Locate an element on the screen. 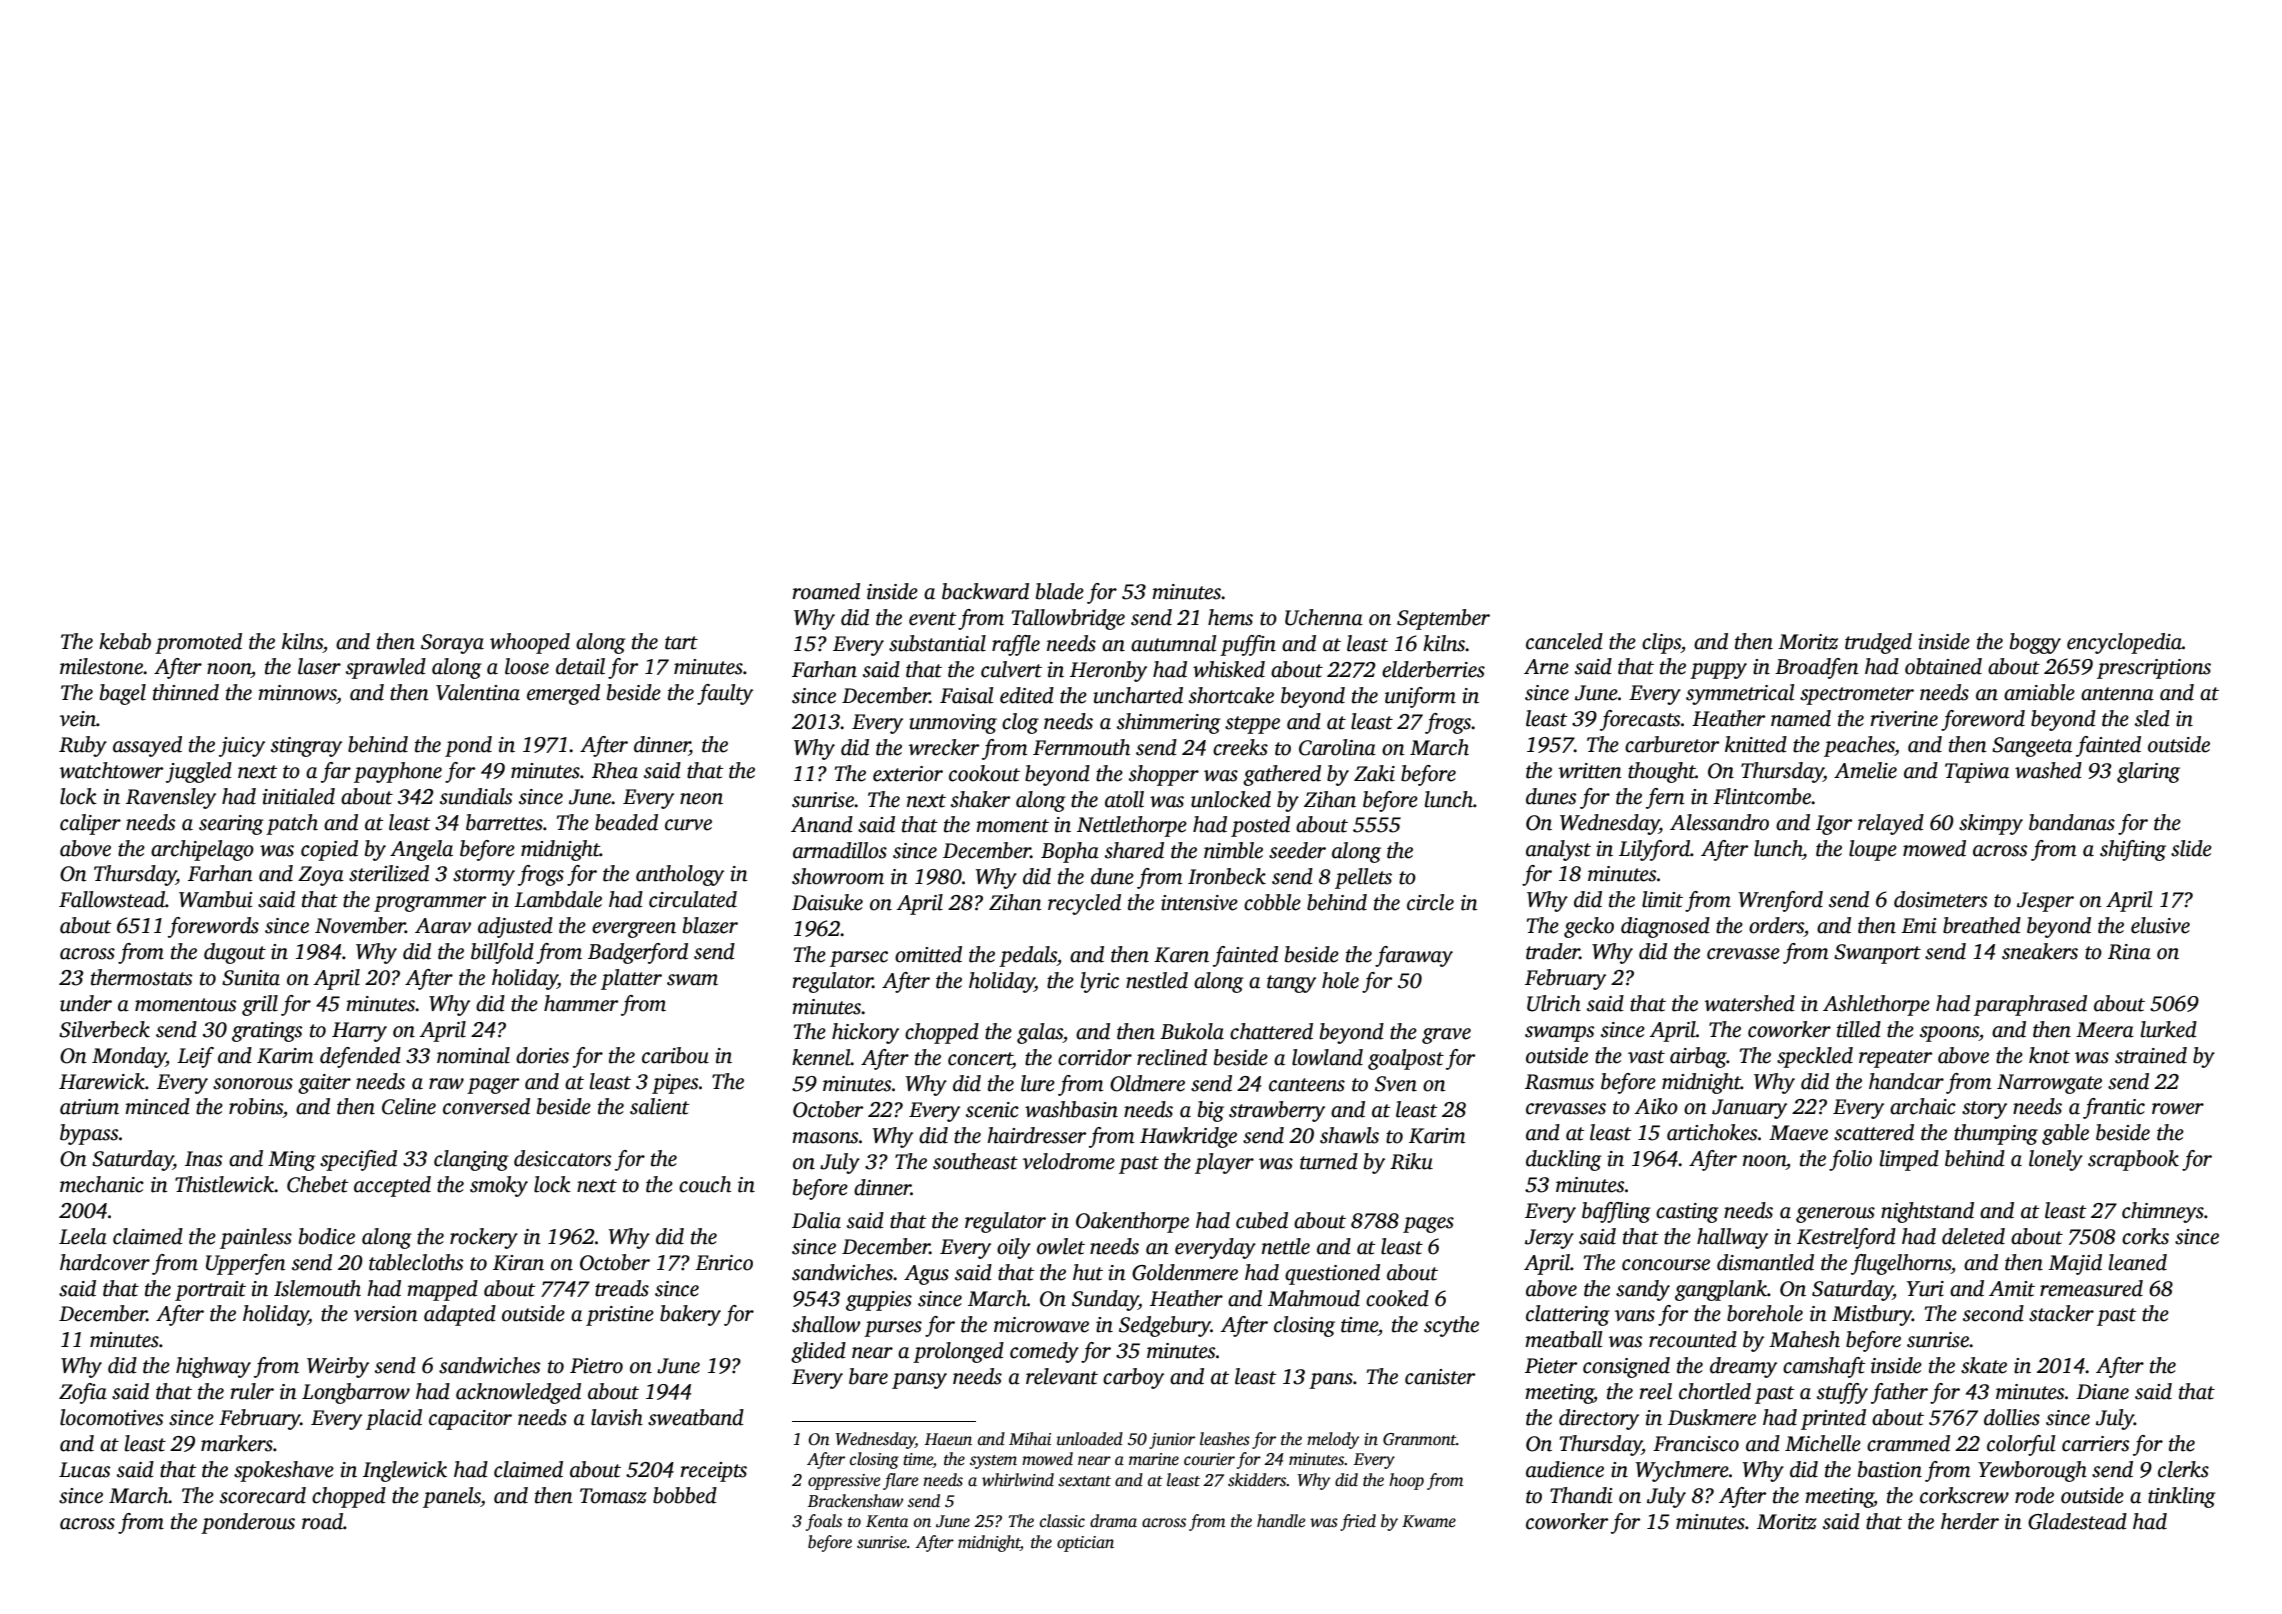 Image resolution: width=2282 pixels, height=1614 pixels. hairdresser is located at coordinates (1036, 1135).
